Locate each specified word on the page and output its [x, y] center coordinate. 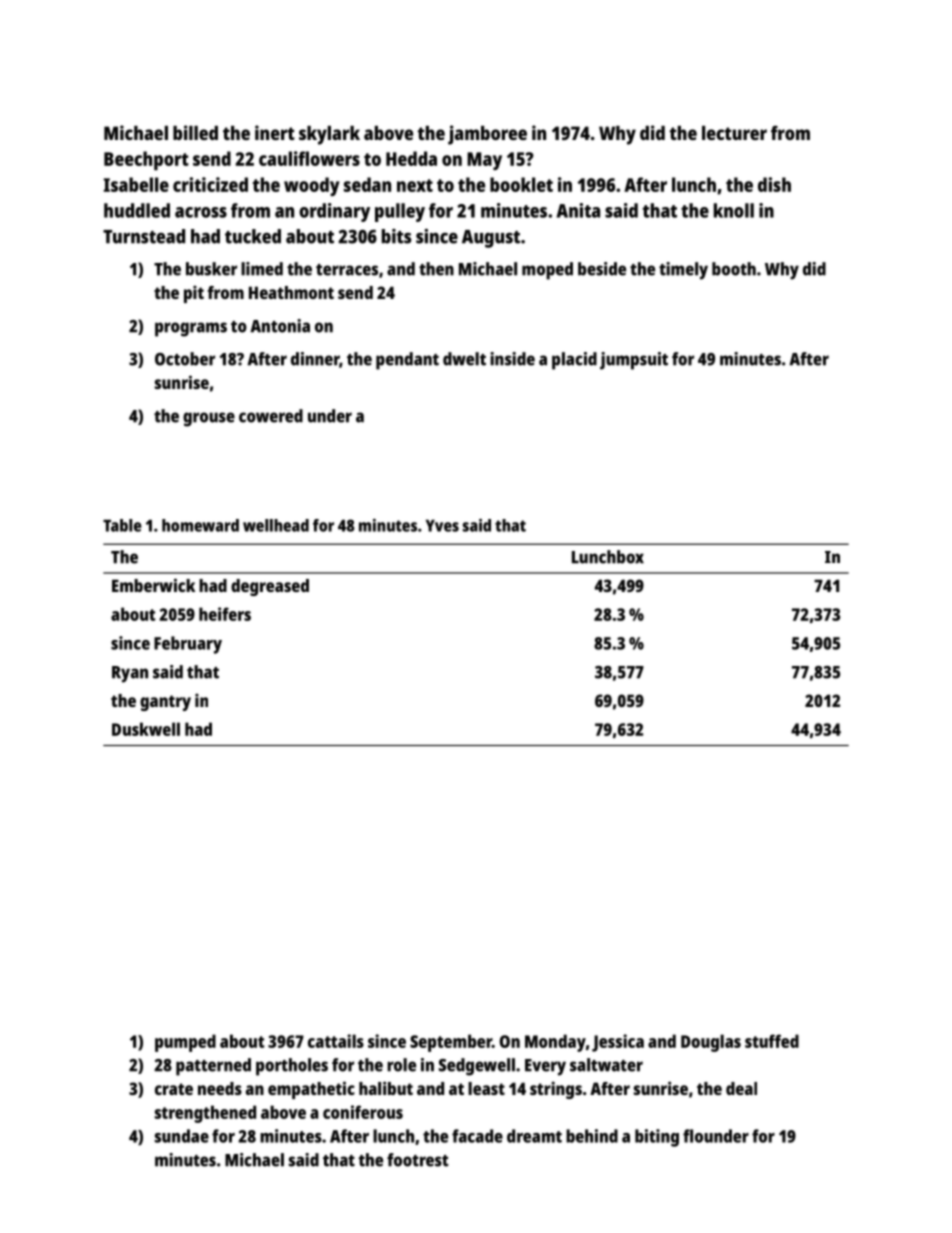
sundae [182, 1136]
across [201, 212]
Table [122, 525]
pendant [407, 361]
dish [774, 184]
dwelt [464, 359]
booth [734, 269]
